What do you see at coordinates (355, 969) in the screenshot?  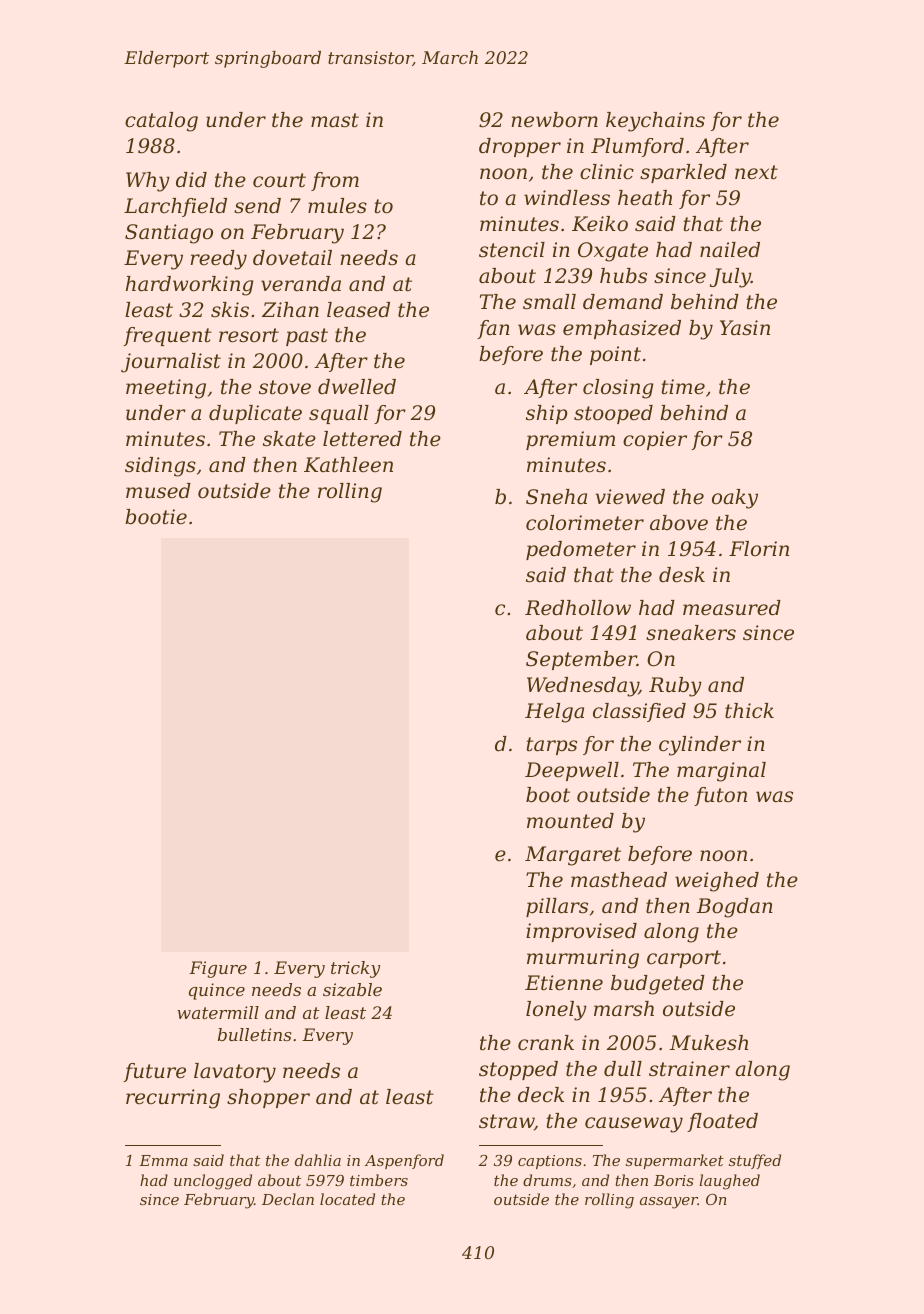 I see `tricky` at bounding box center [355, 969].
